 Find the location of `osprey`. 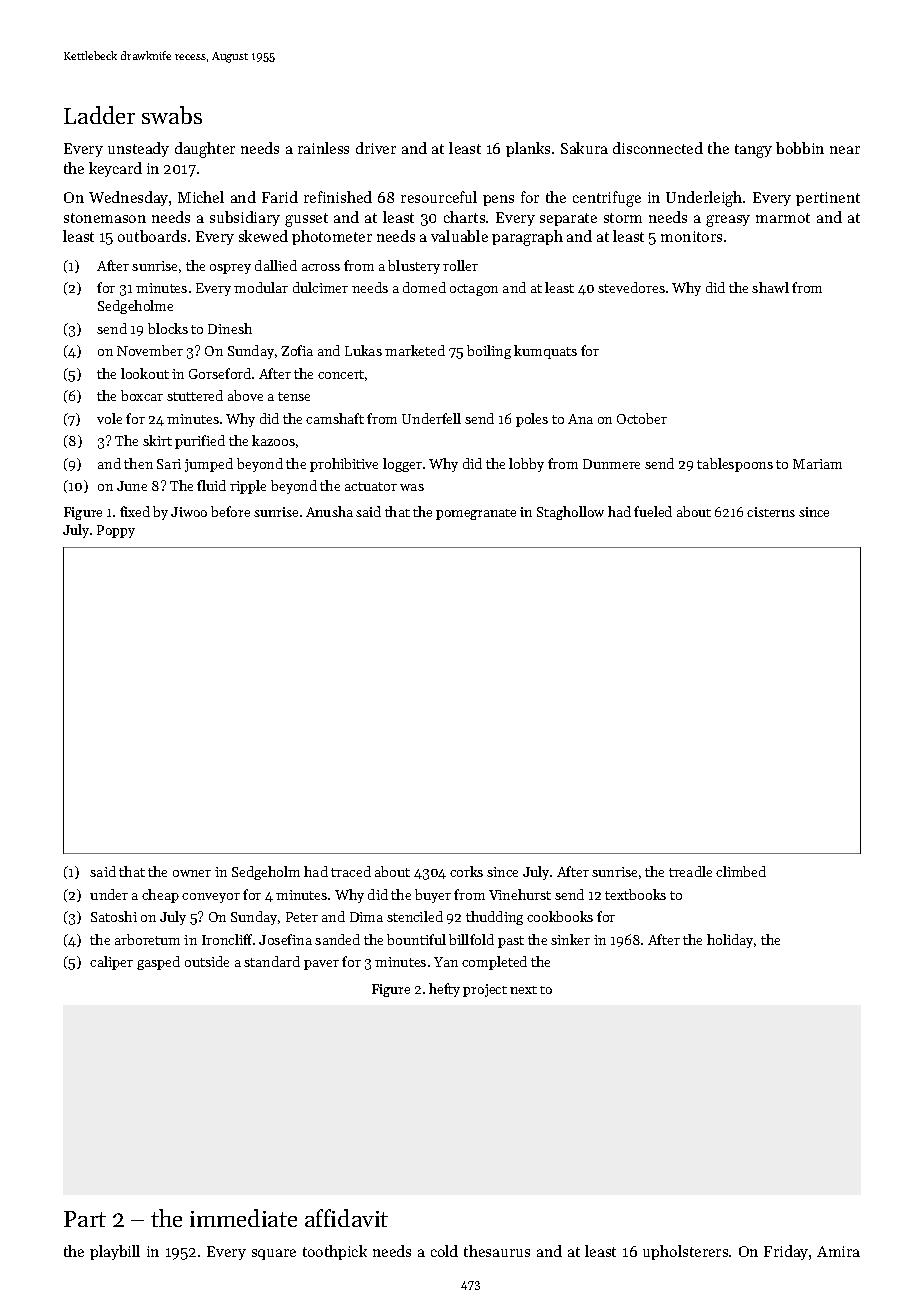

osprey is located at coordinates (230, 269).
